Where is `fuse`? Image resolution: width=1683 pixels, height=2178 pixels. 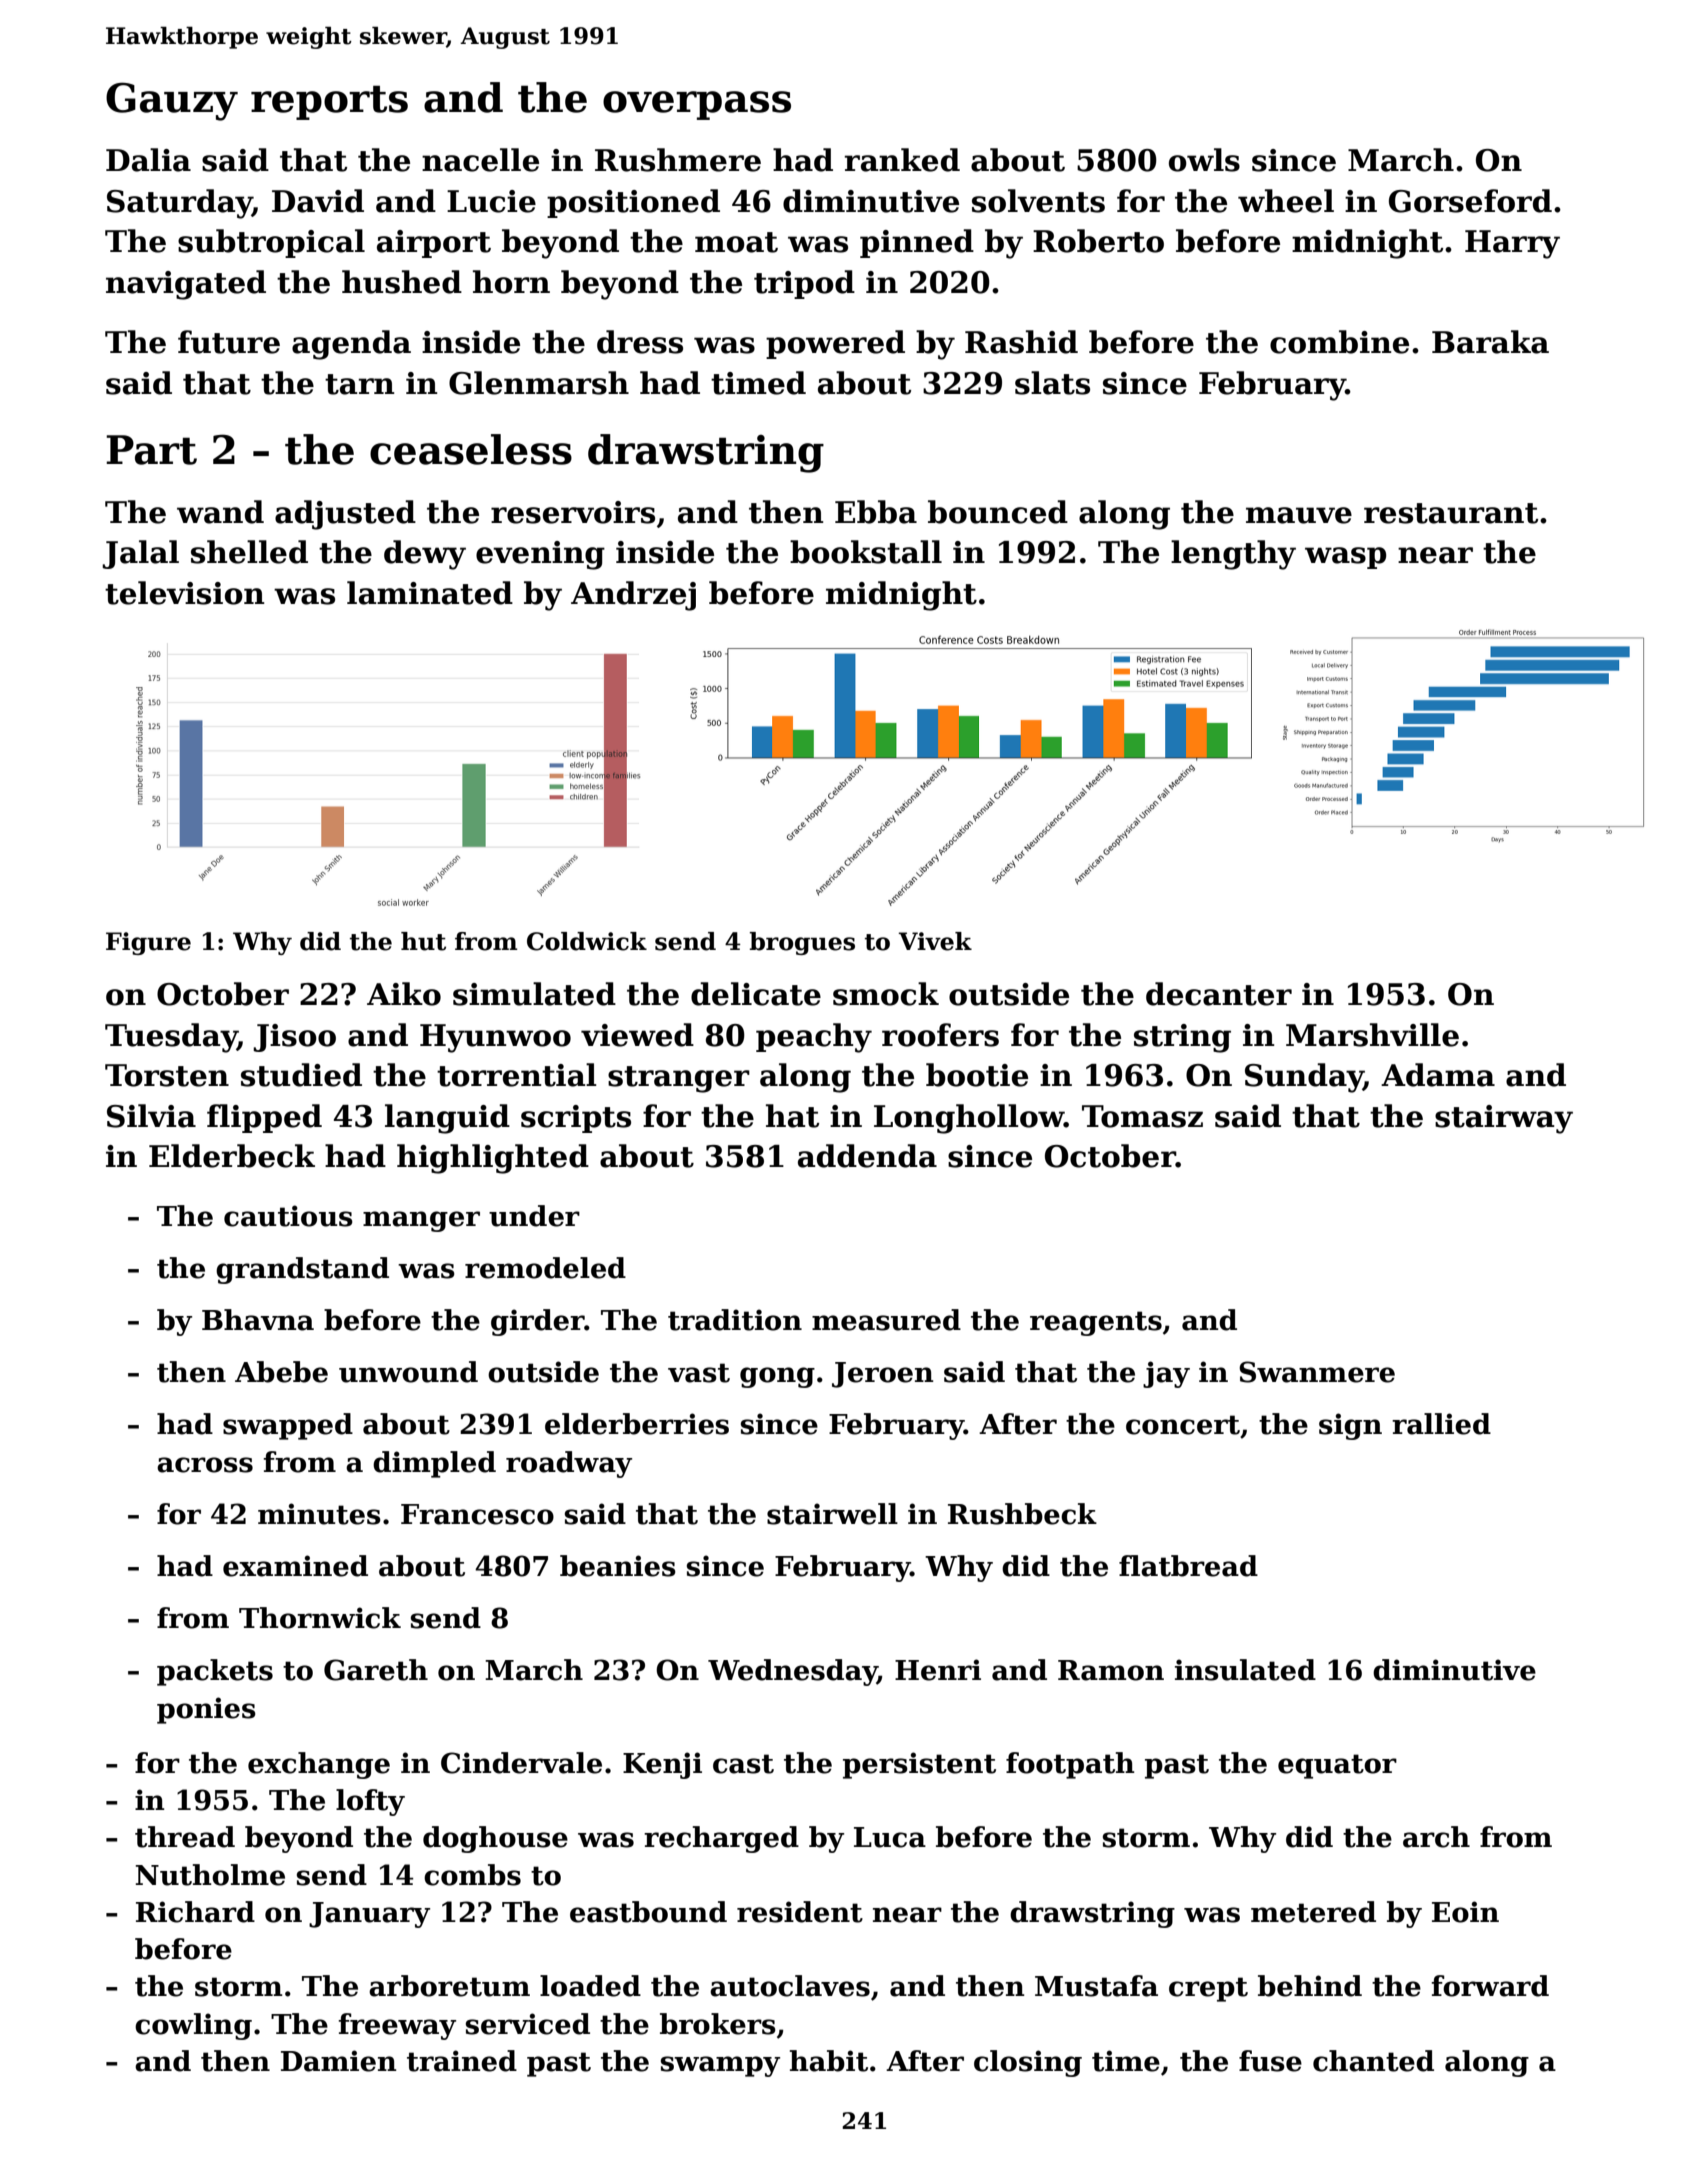
fuse is located at coordinates (1270, 2061).
